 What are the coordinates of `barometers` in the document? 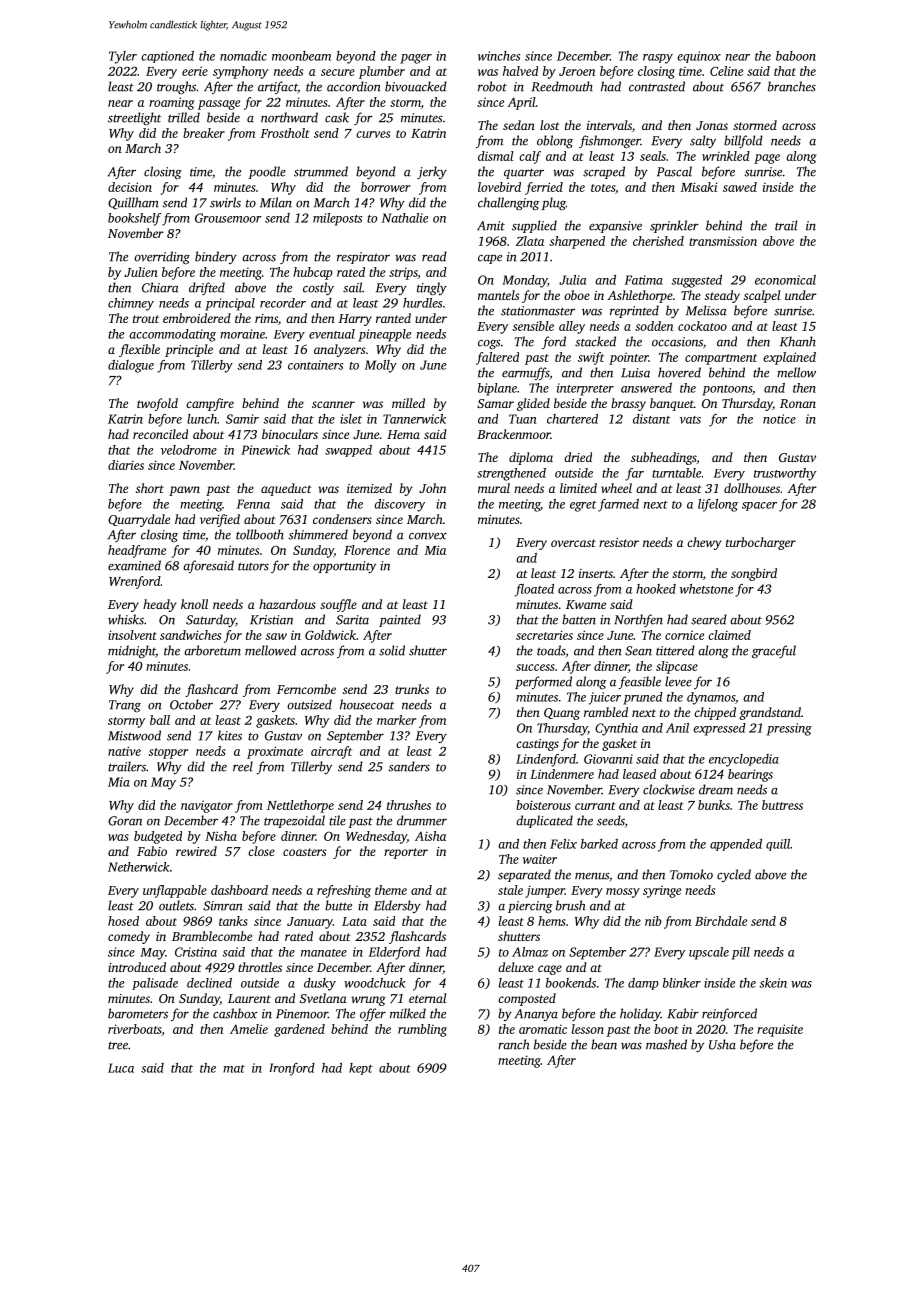 It's located at (138, 1013).
